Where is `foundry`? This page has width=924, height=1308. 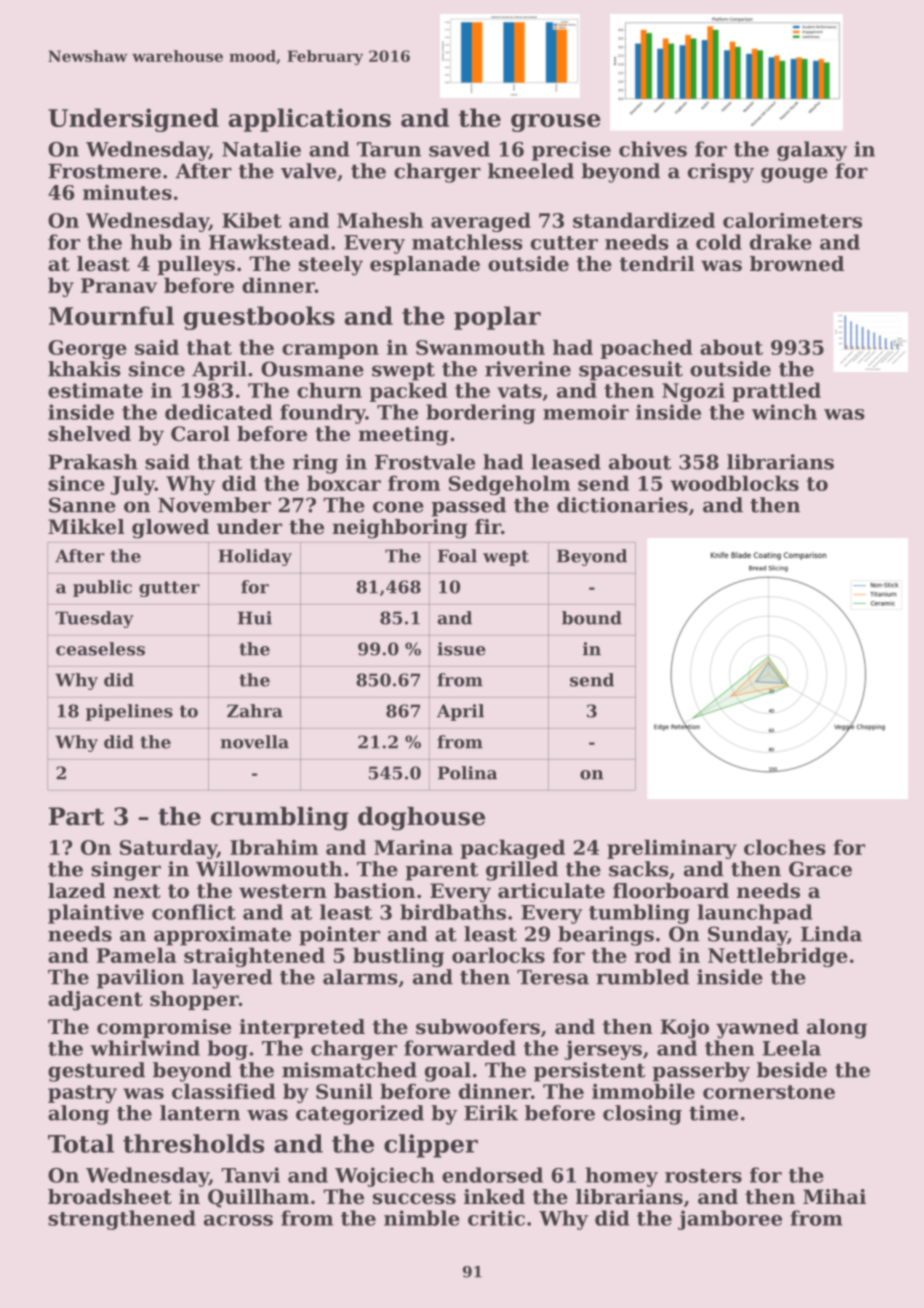
foundry is located at coordinates (323, 414).
